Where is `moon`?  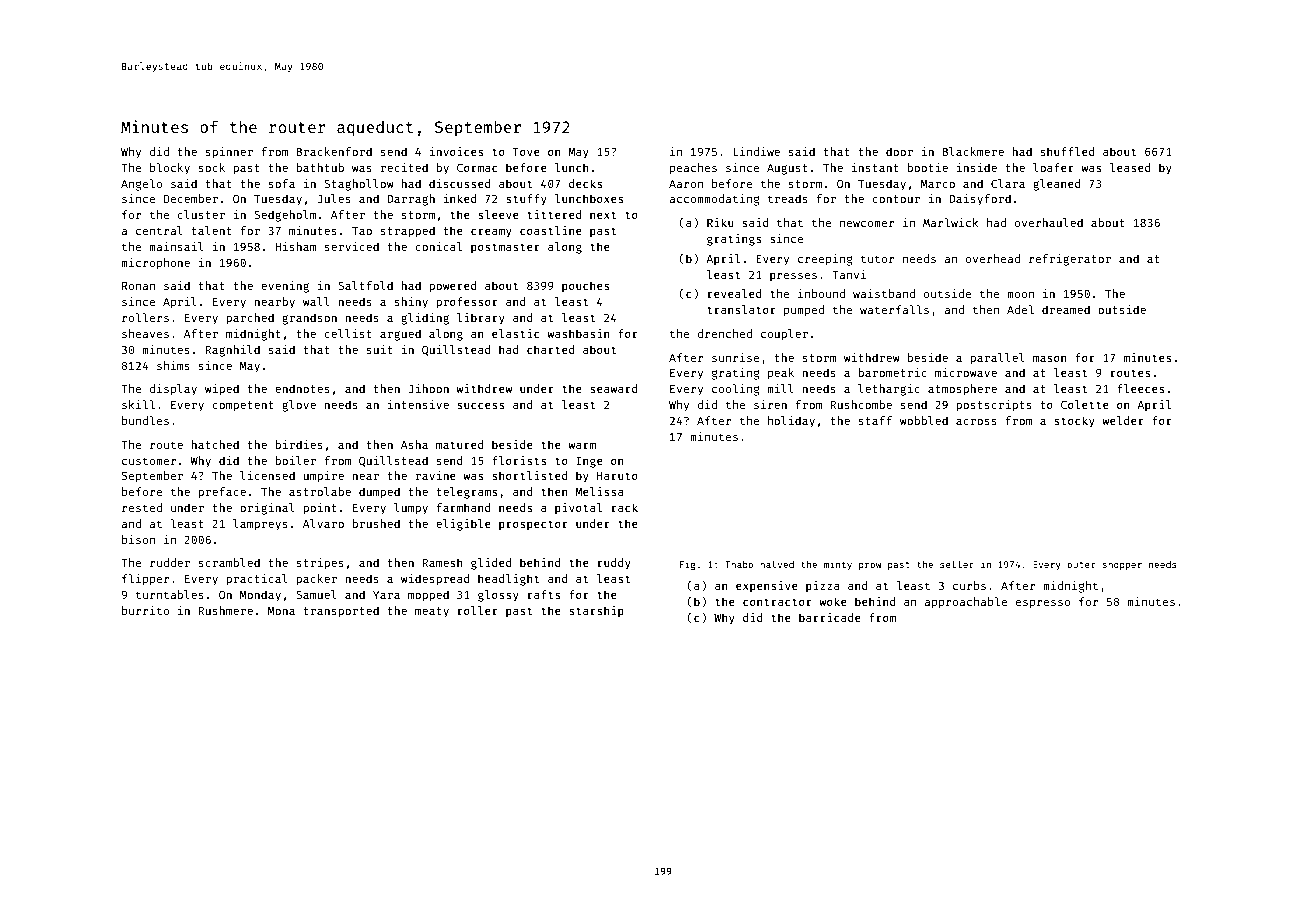 moon is located at coordinates (1020, 294).
